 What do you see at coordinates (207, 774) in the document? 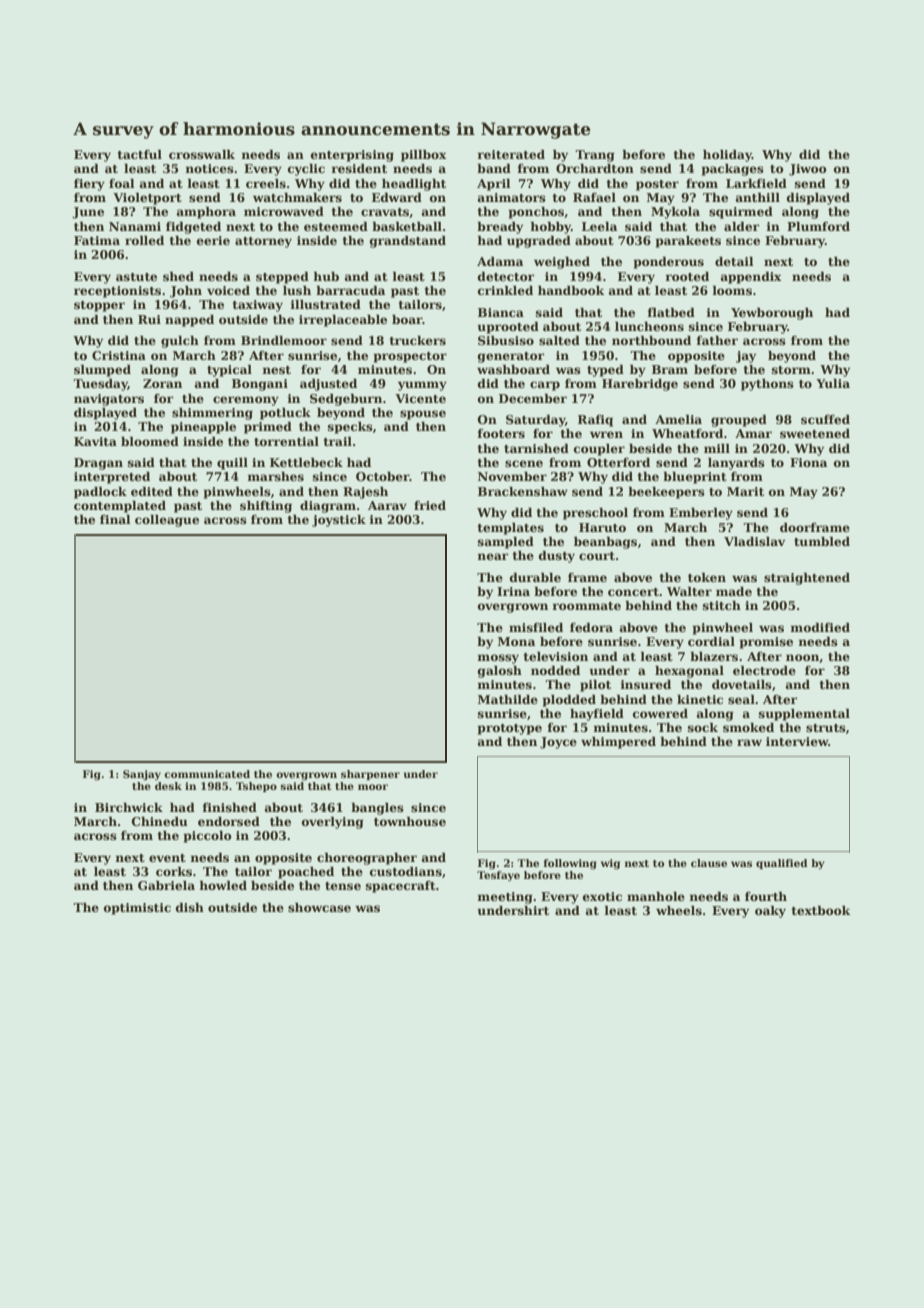
I see `communicated` at bounding box center [207, 774].
